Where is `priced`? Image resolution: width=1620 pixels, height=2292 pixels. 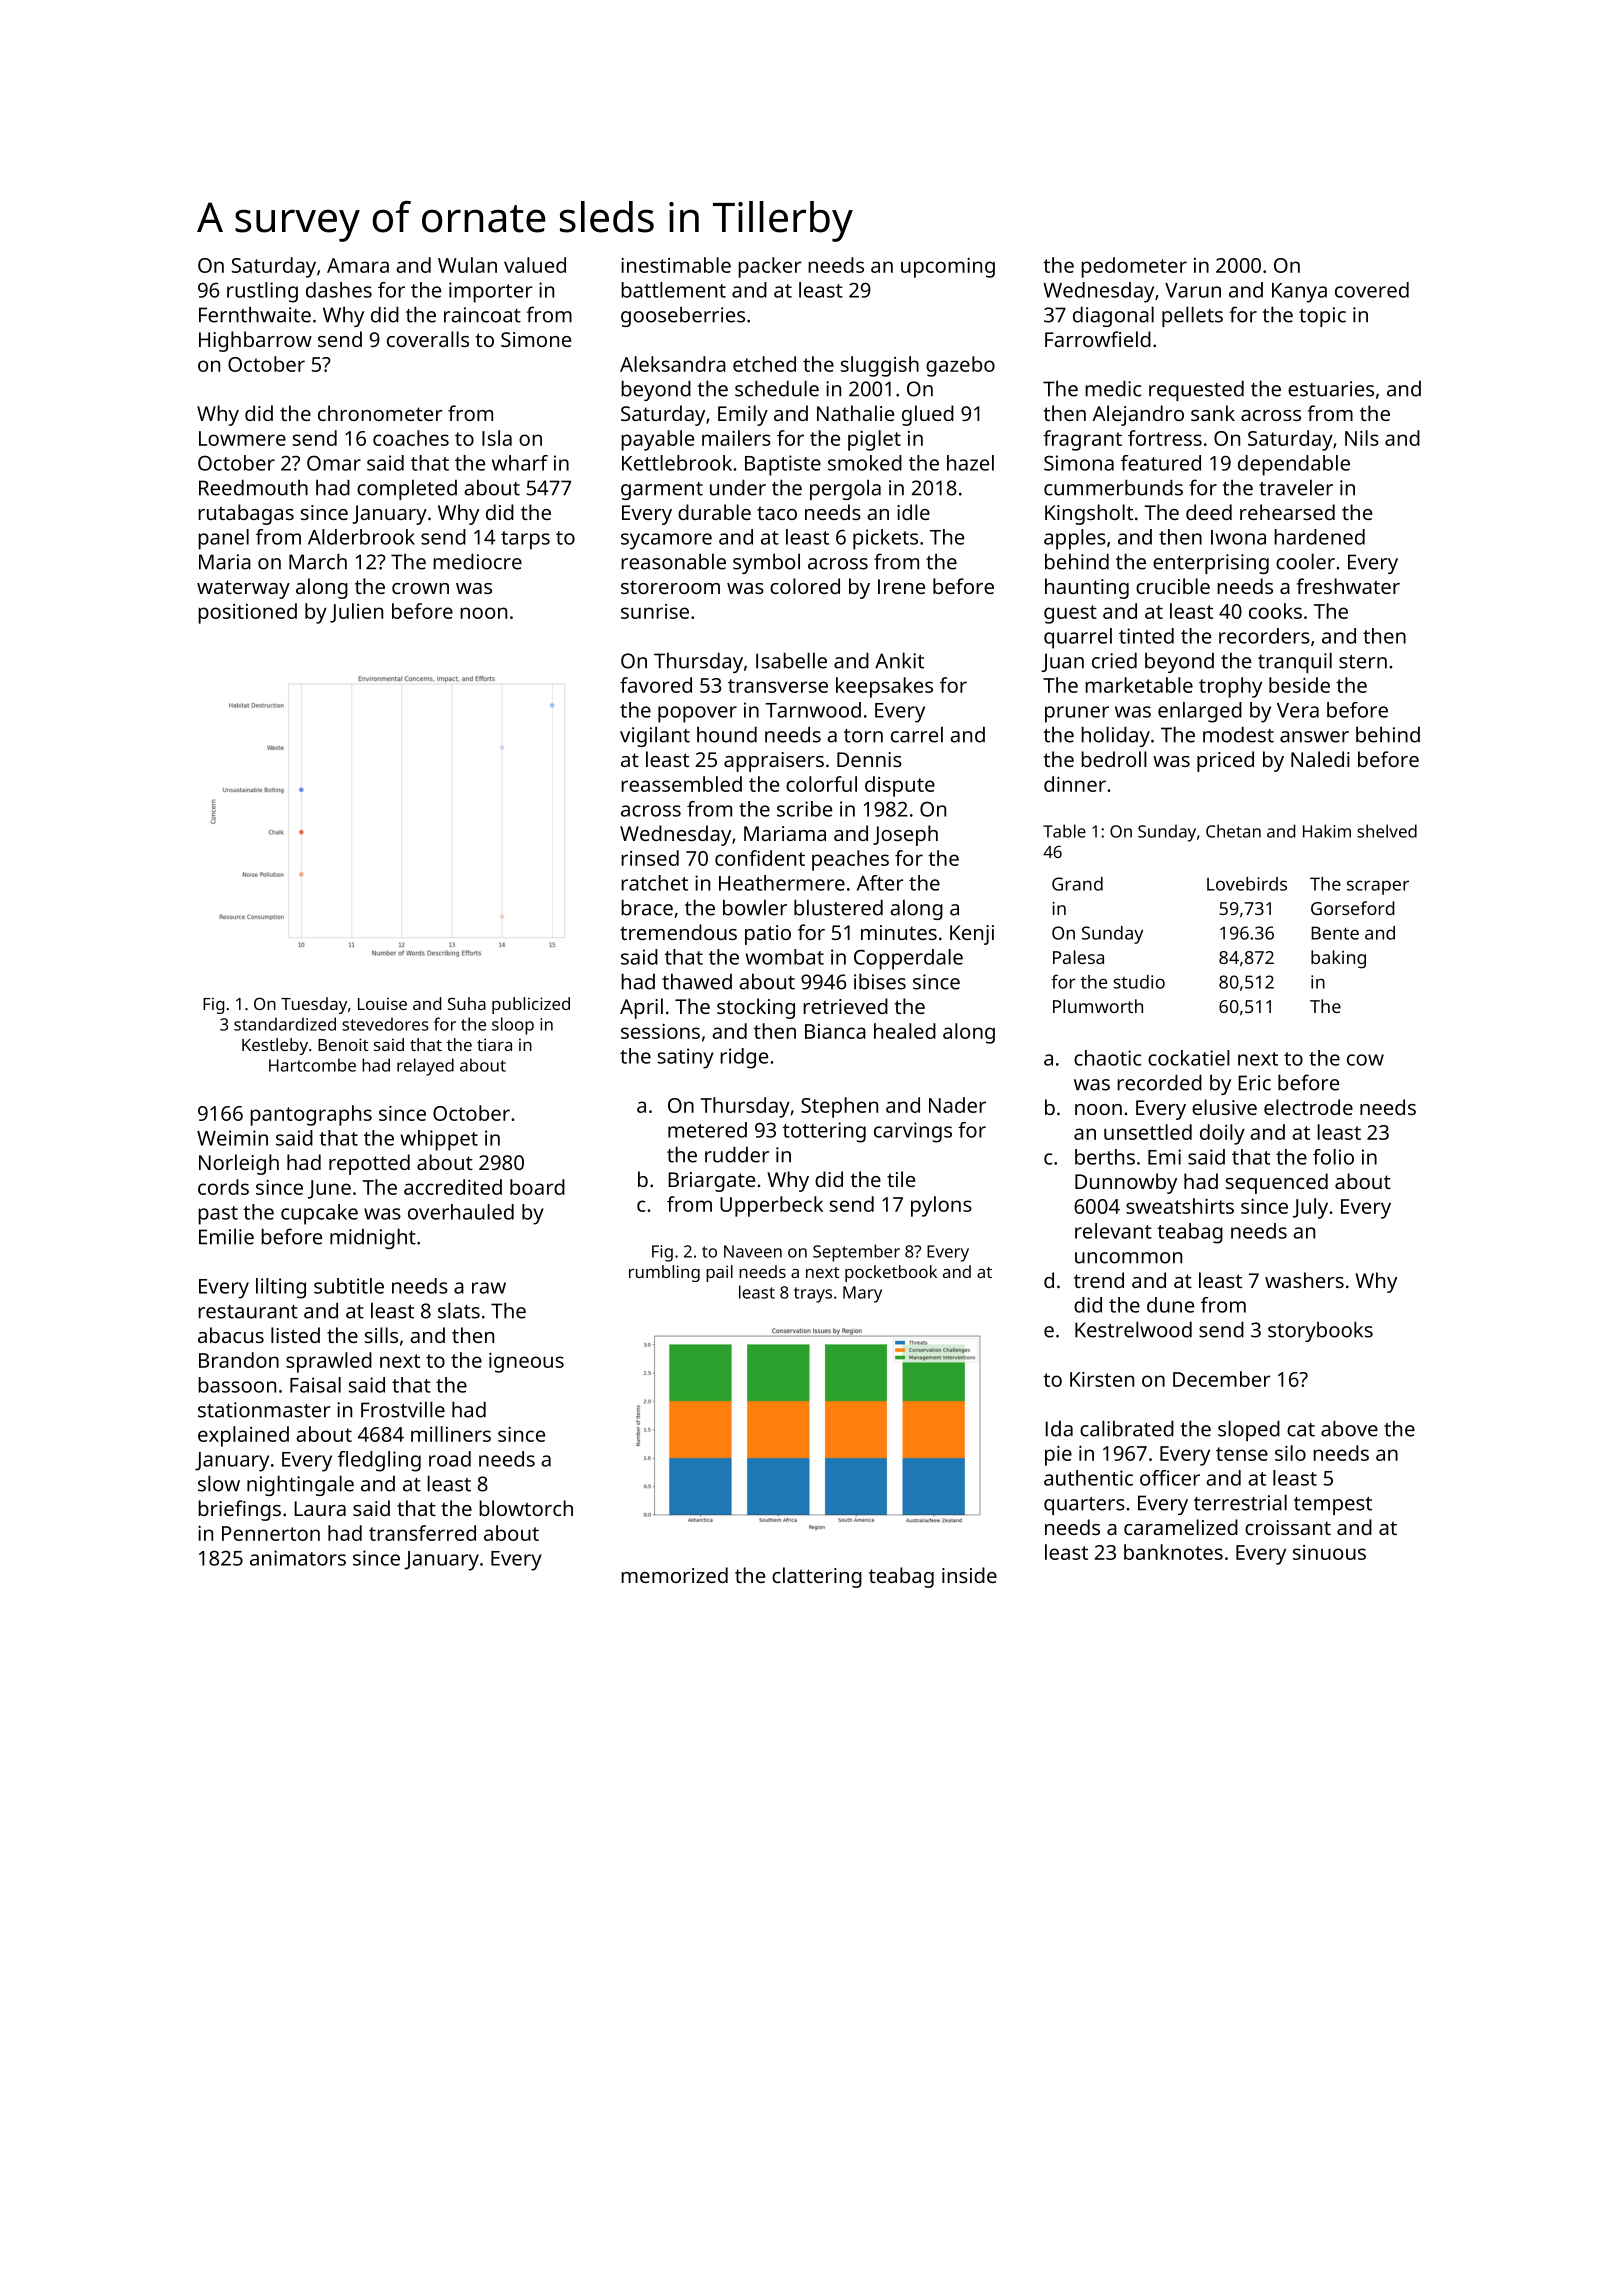
priced is located at coordinates (1225, 761).
